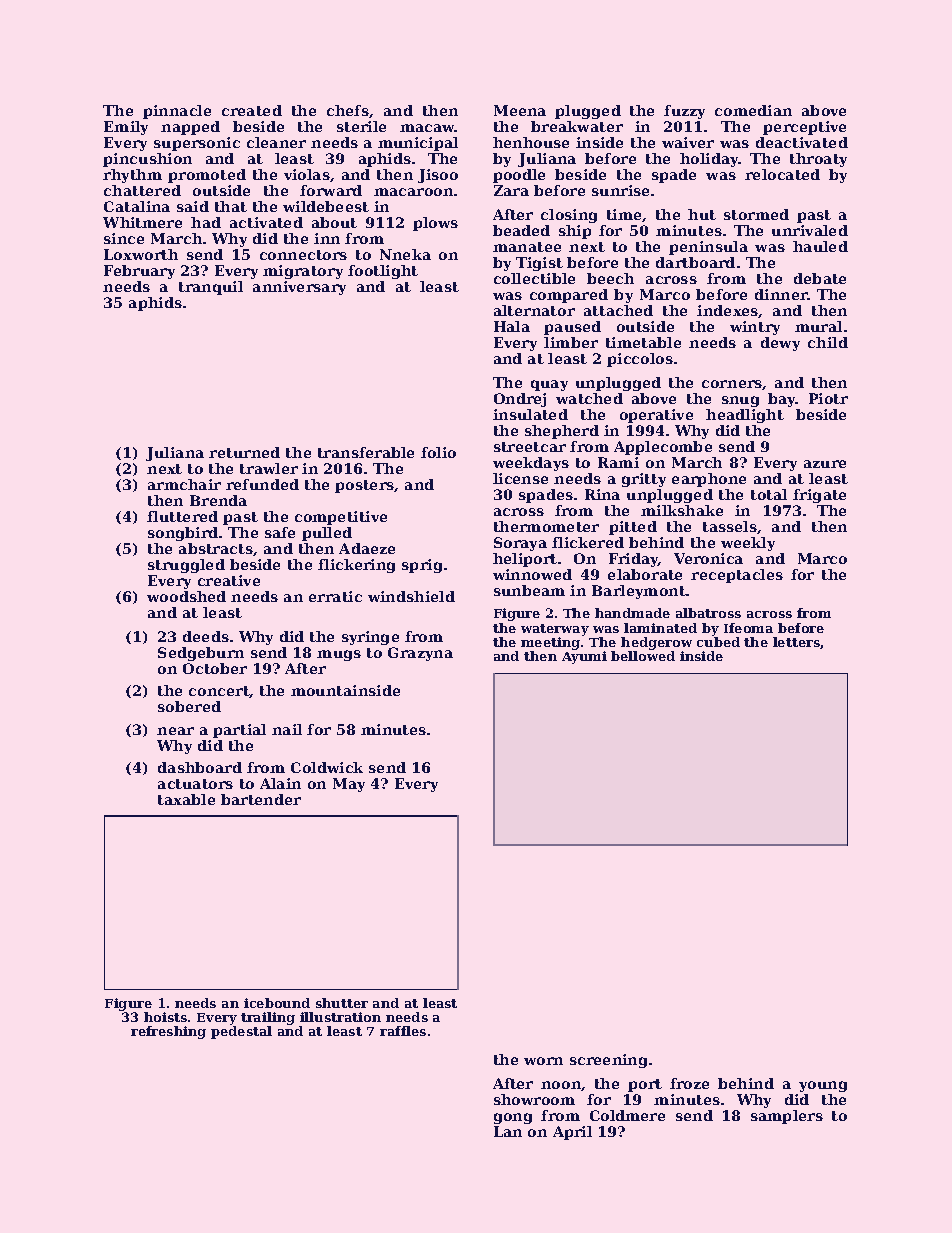 This screenshot has height=1233, width=952. I want to click on trailing, so click(268, 1018).
